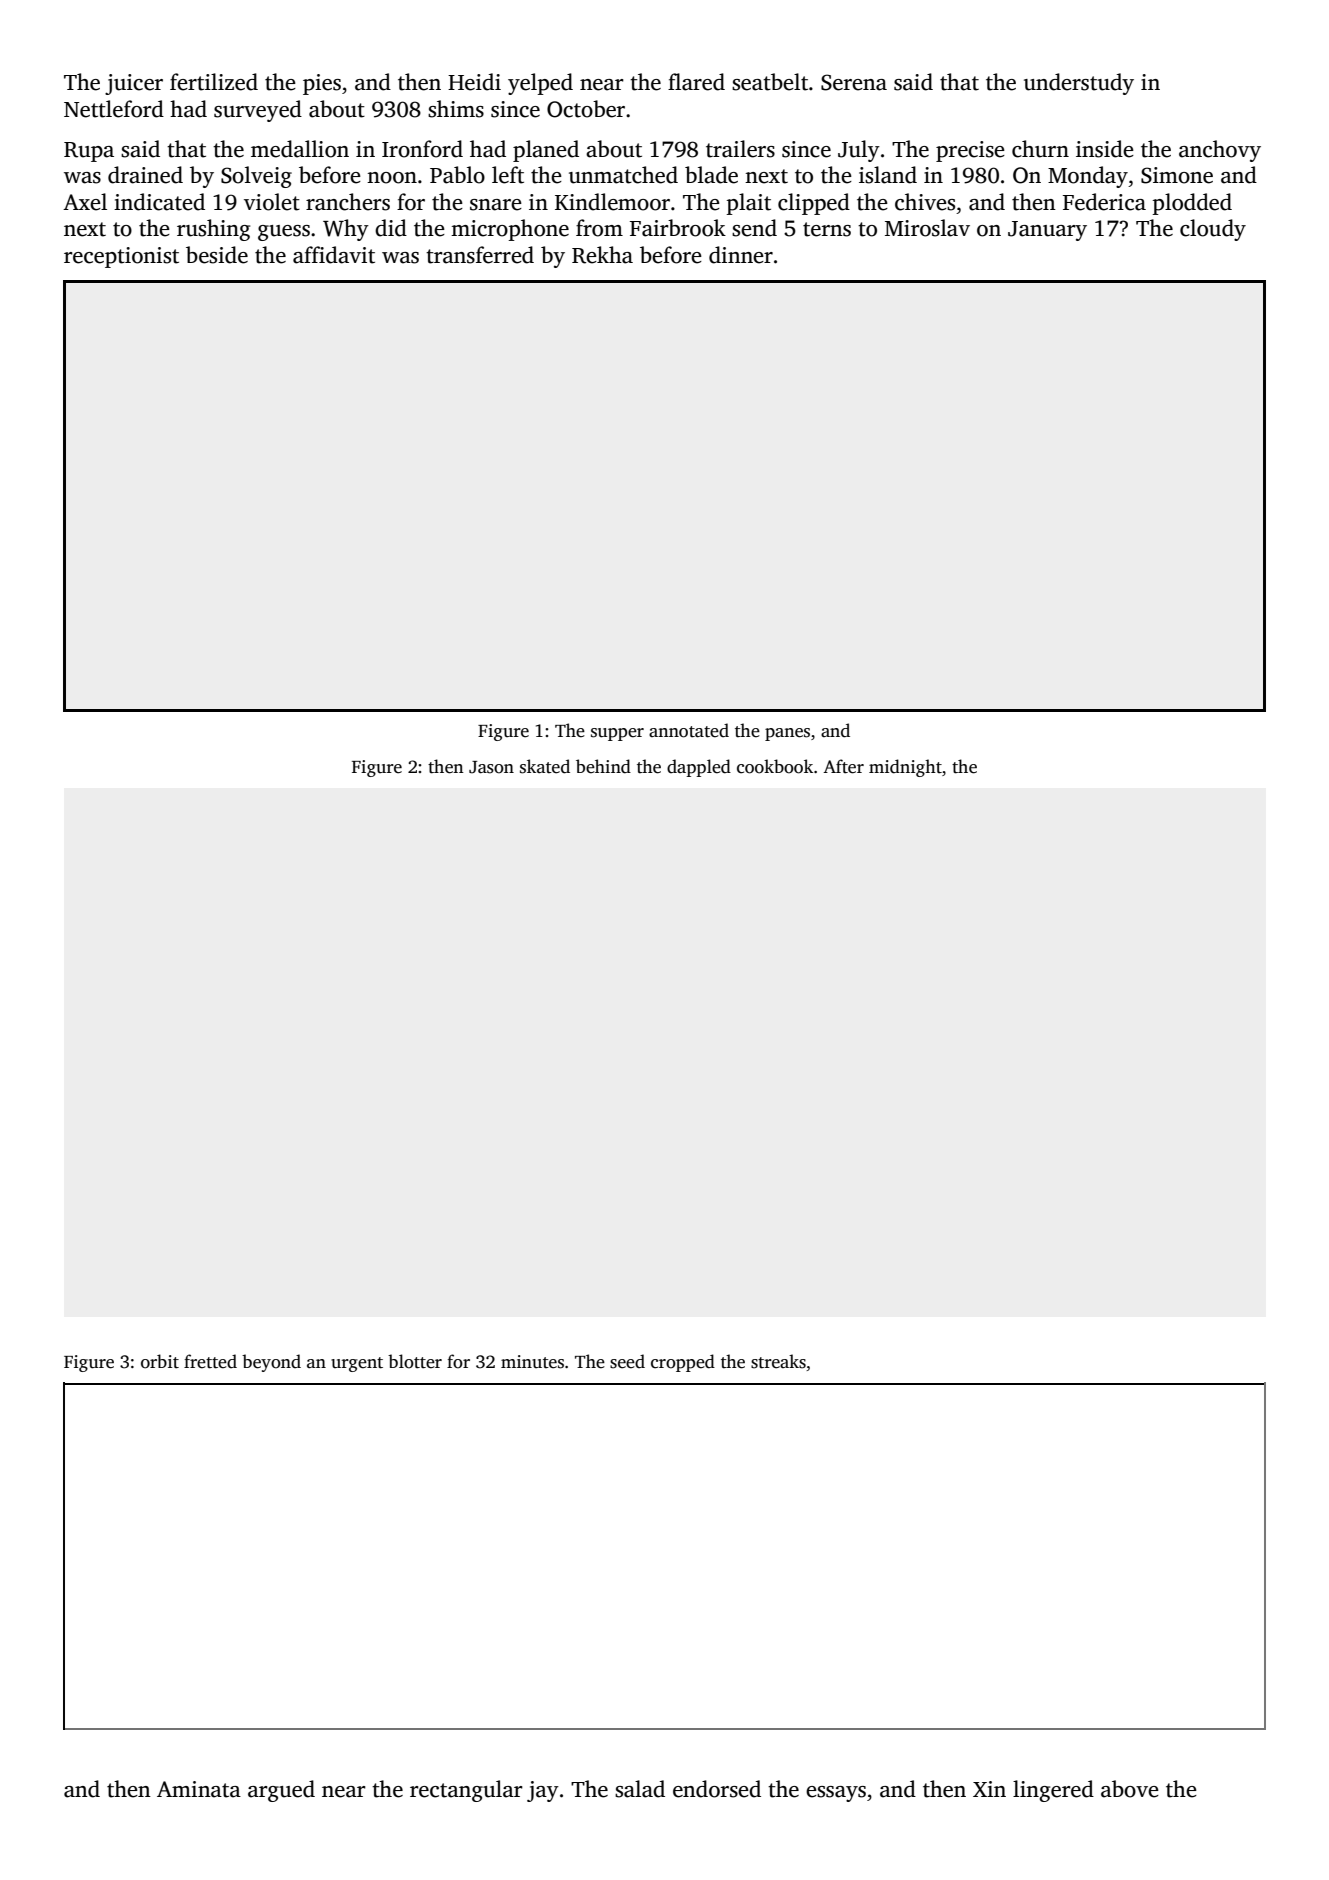  What do you see at coordinates (1213, 230) in the image?
I see `cloudy` at bounding box center [1213, 230].
